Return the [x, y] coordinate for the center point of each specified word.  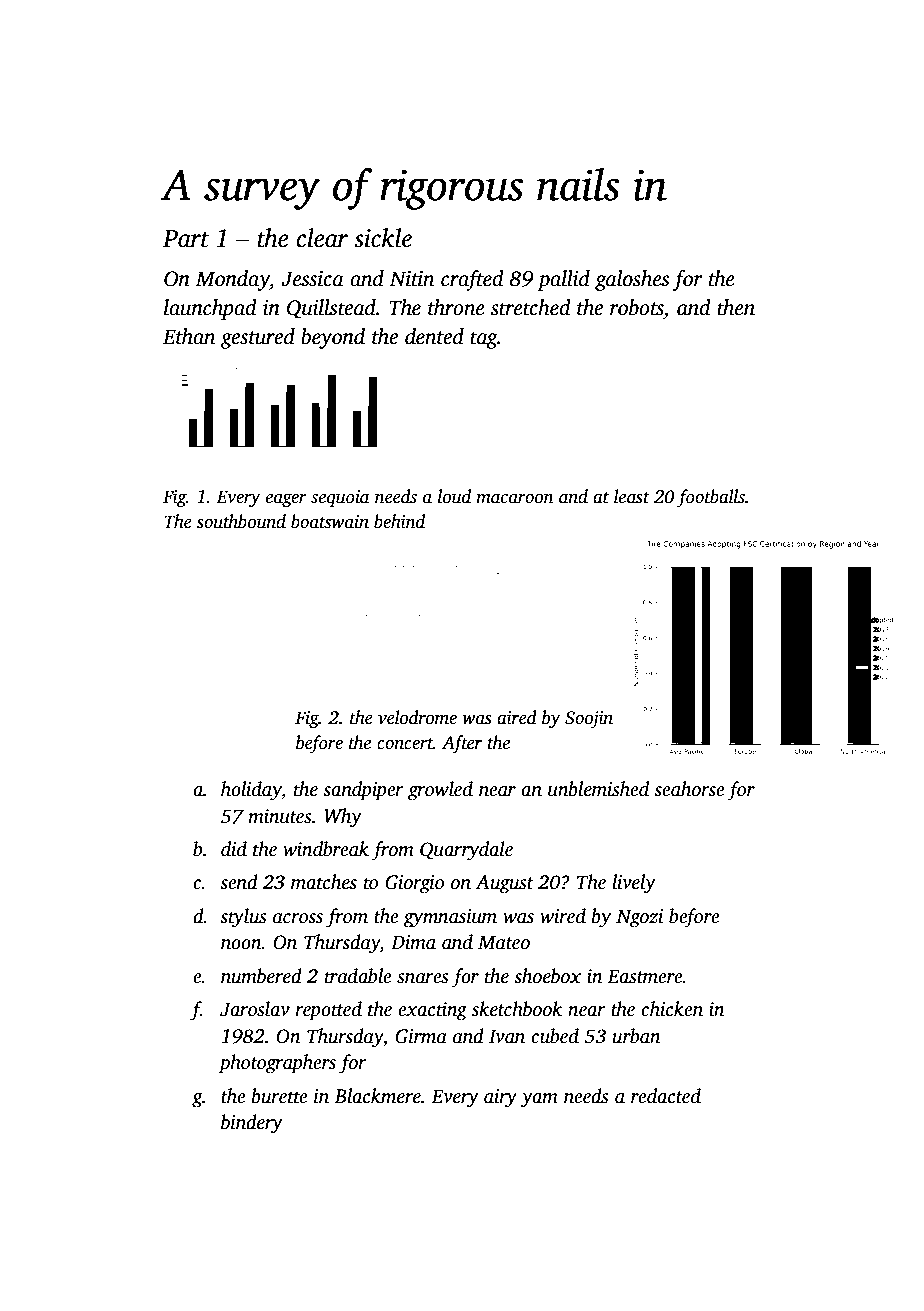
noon [241, 944]
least [632, 496]
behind [399, 521]
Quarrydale [466, 851]
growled [440, 791]
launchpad [210, 309]
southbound [241, 521]
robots [637, 307]
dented [434, 336]
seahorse [689, 789]
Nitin [412, 279]
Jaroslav [255, 1009]
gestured [258, 338]
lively [634, 884]
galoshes [632, 280]
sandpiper [363, 791]
